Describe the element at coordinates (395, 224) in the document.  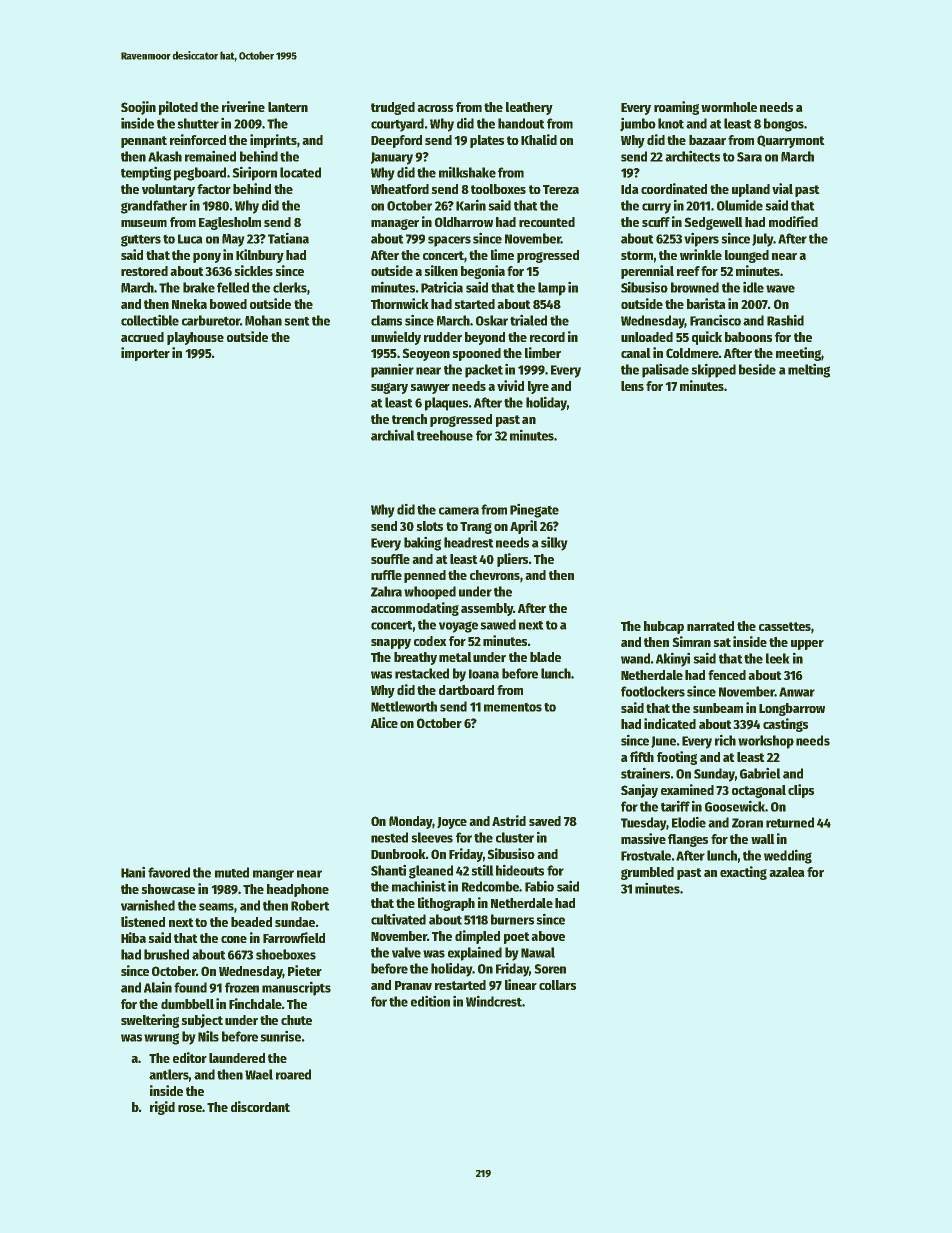
I see `manager` at that location.
